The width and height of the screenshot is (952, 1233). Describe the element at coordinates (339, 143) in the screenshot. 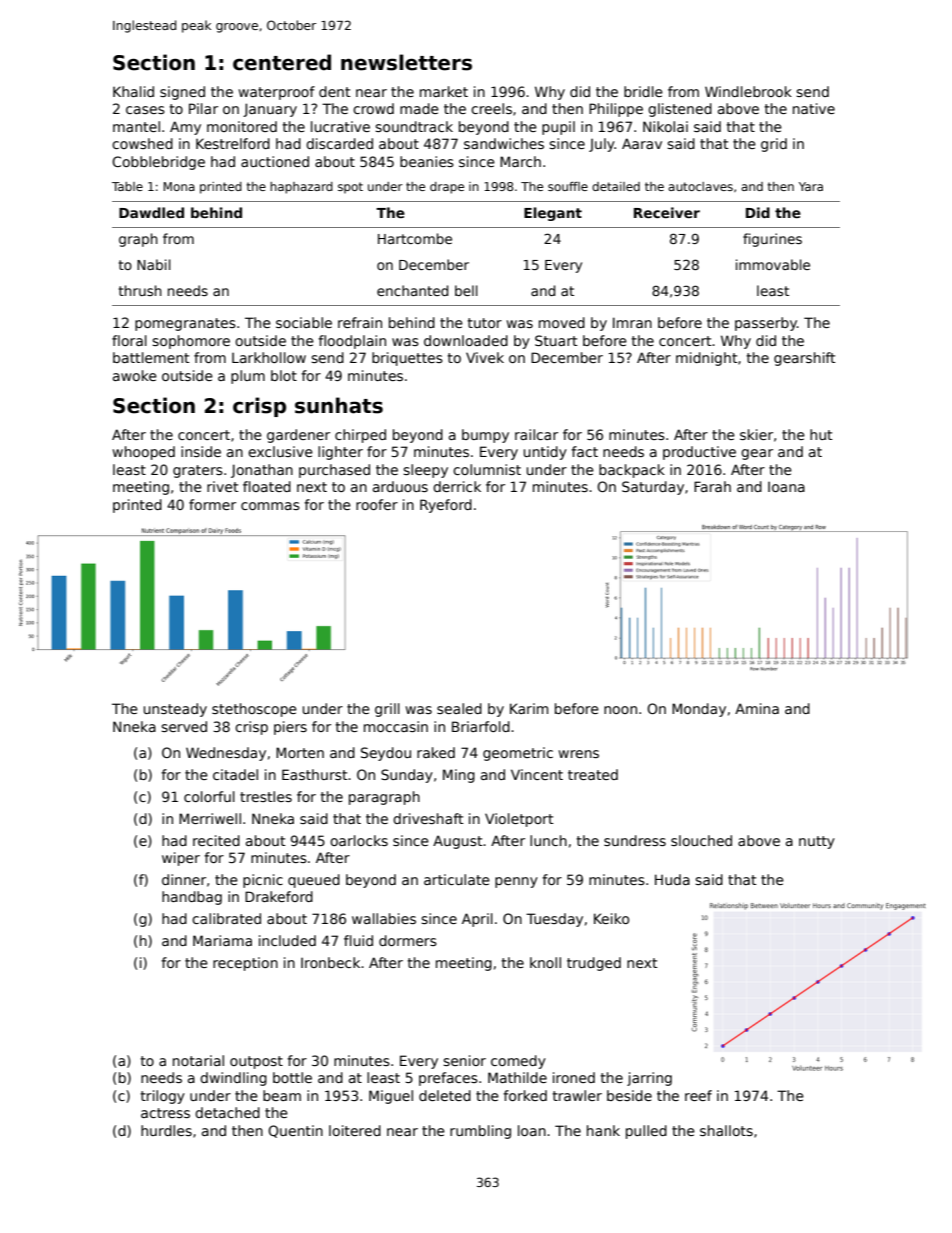

I see `discarded` at that location.
